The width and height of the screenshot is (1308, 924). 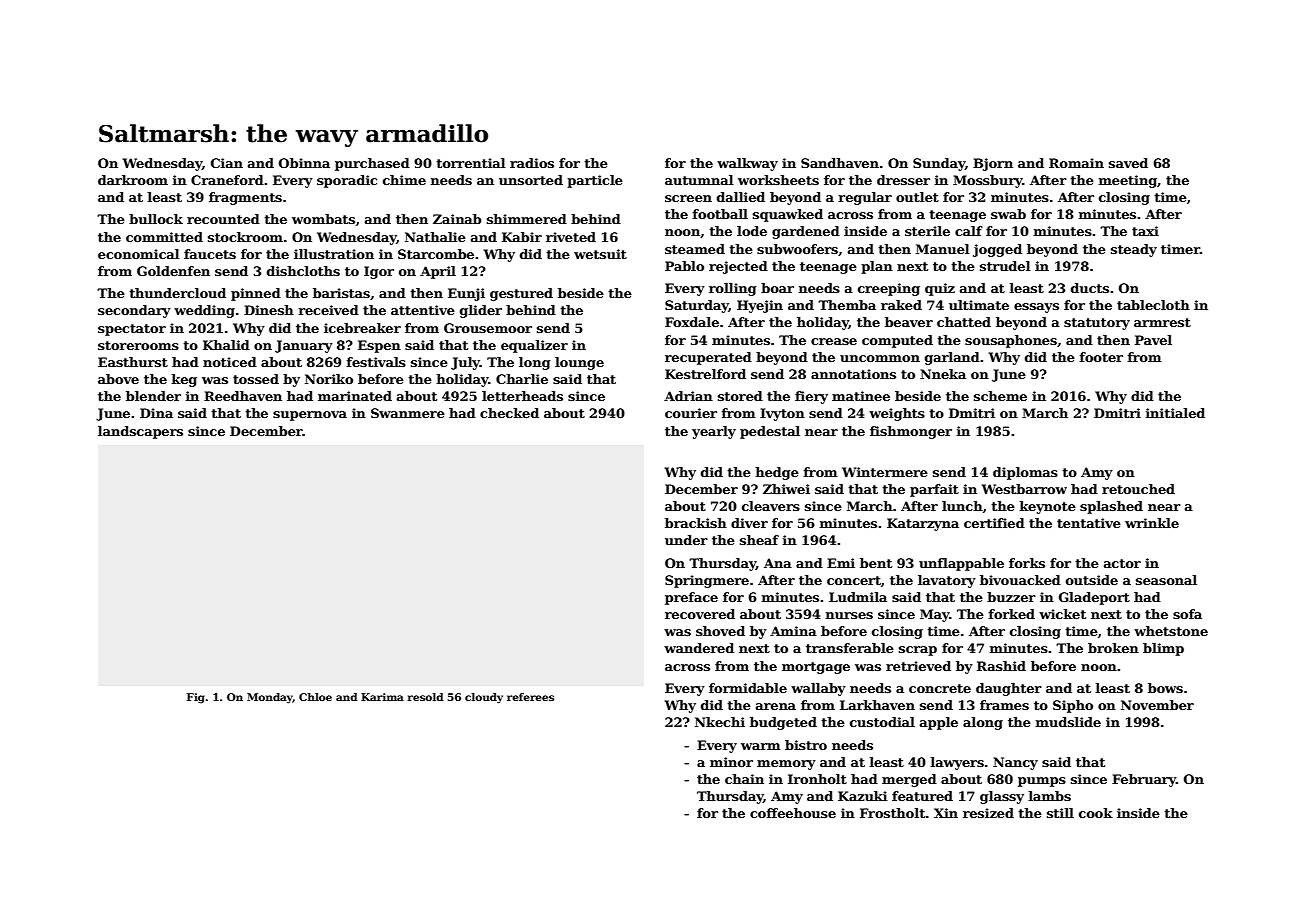 What do you see at coordinates (788, 215) in the screenshot?
I see `squawked` at bounding box center [788, 215].
